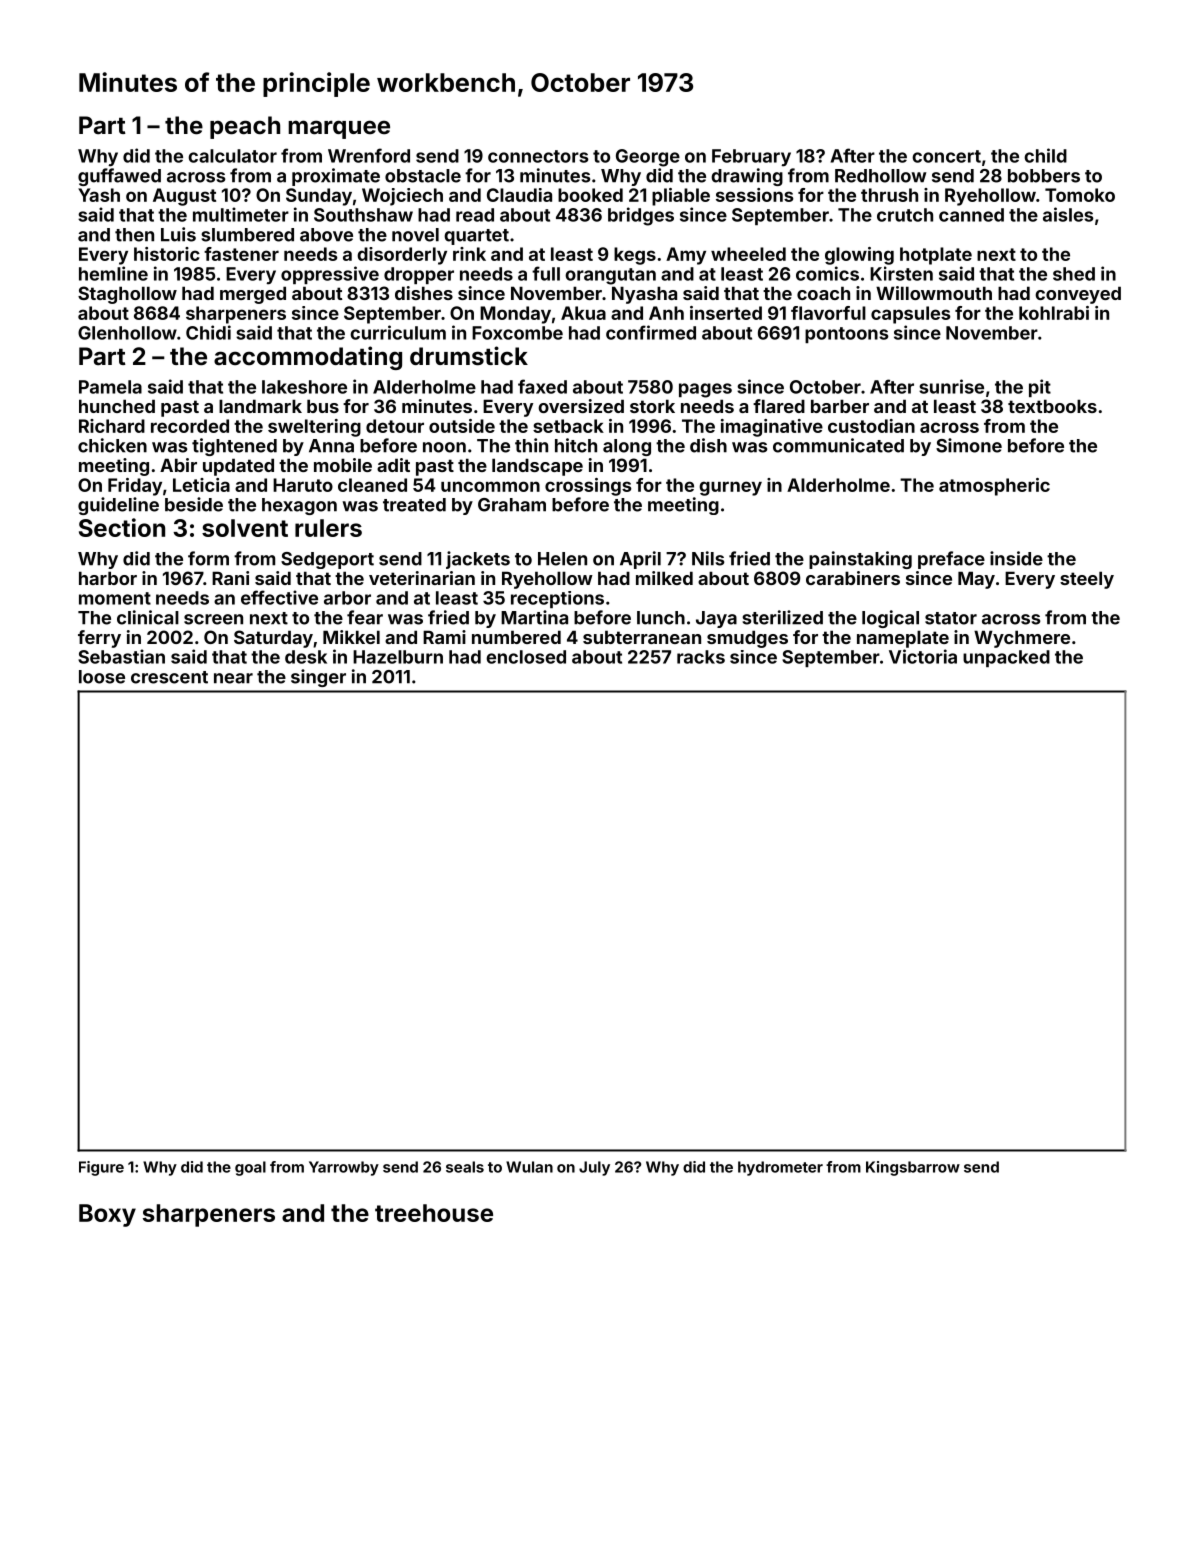 This page has height=1558, width=1204. Describe the element at coordinates (913, 1168) in the page. I see `Kingsbarrow` at that location.
